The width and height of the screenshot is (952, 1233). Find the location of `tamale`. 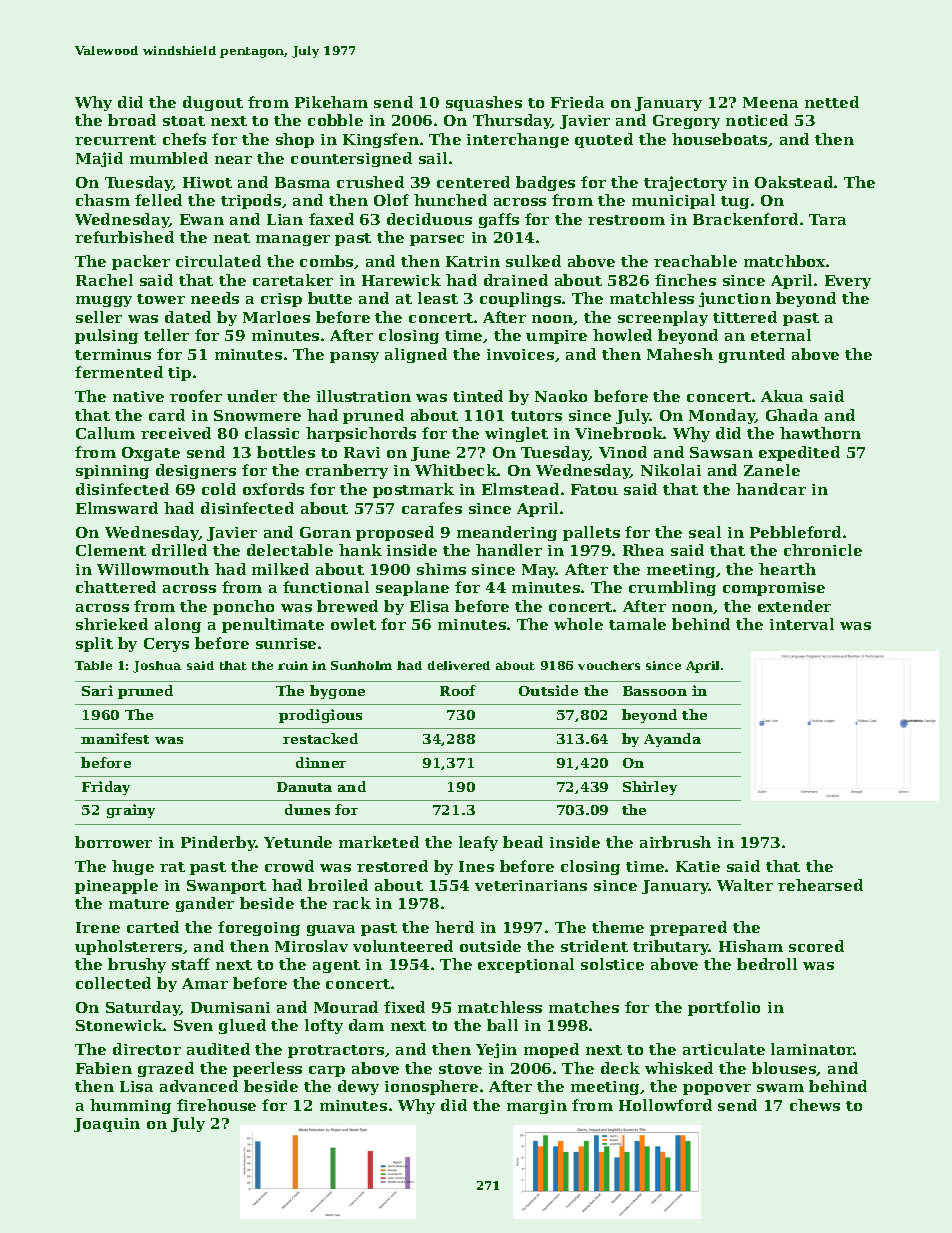

tamale is located at coordinates (637, 624).
